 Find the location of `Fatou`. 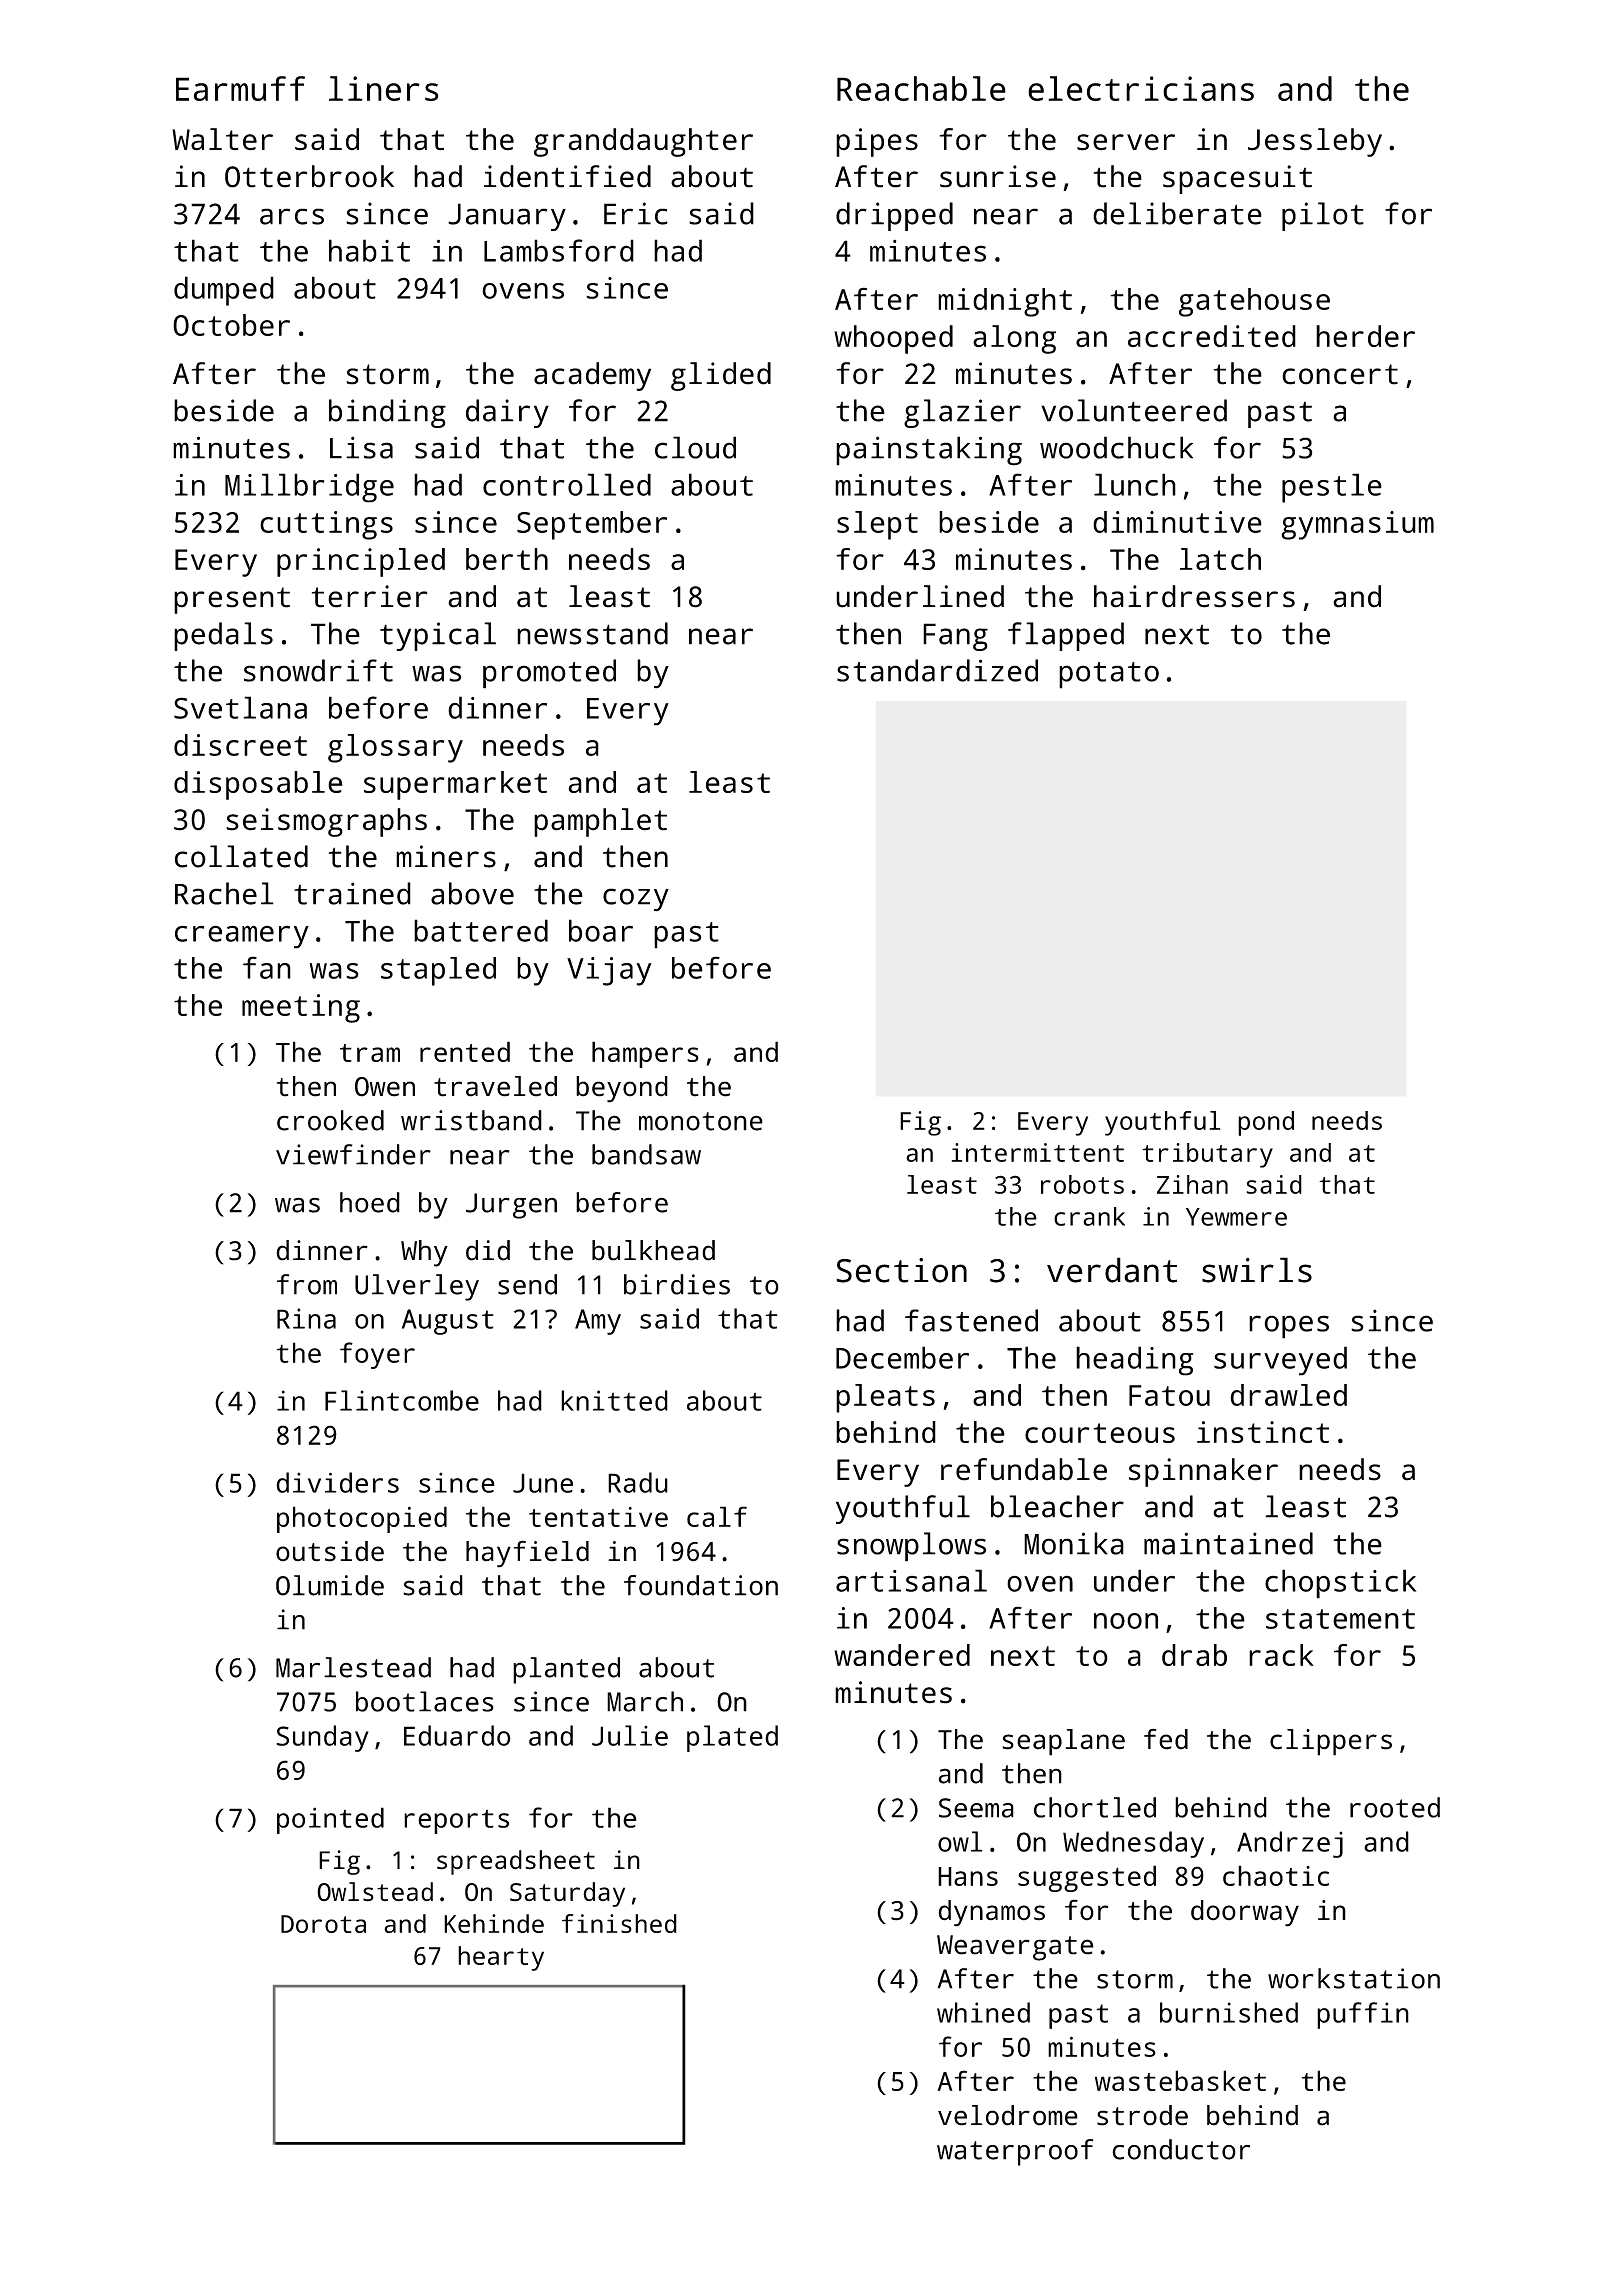

Fatou is located at coordinates (1169, 1395).
